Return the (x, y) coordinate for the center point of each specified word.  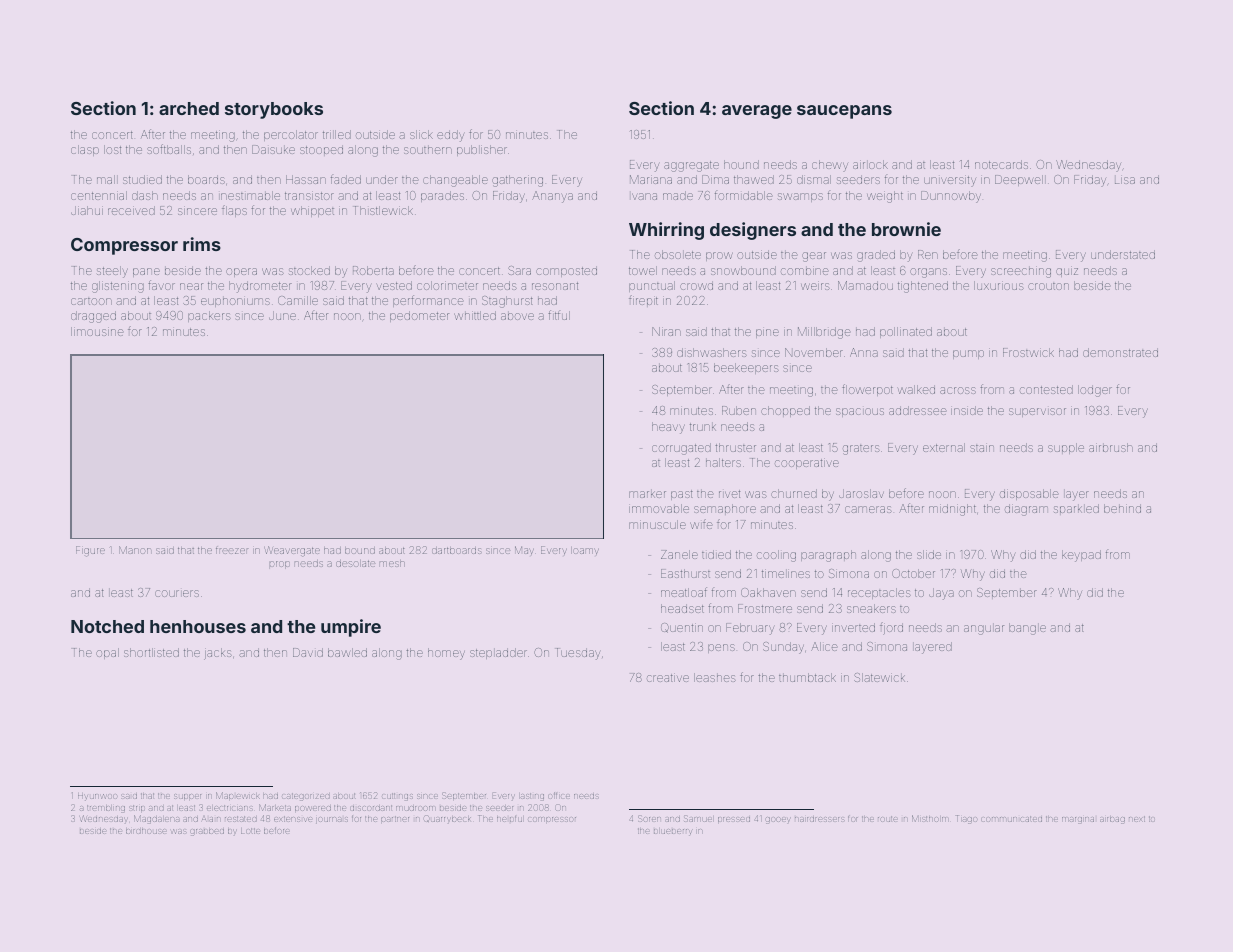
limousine (97, 331)
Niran (666, 331)
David (308, 652)
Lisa (1125, 180)
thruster (735, 447)
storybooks (274, 110)
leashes (715, 677)
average (757, 112)
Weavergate (292, 551)
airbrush (1111, 447)
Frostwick (1028, 352)
